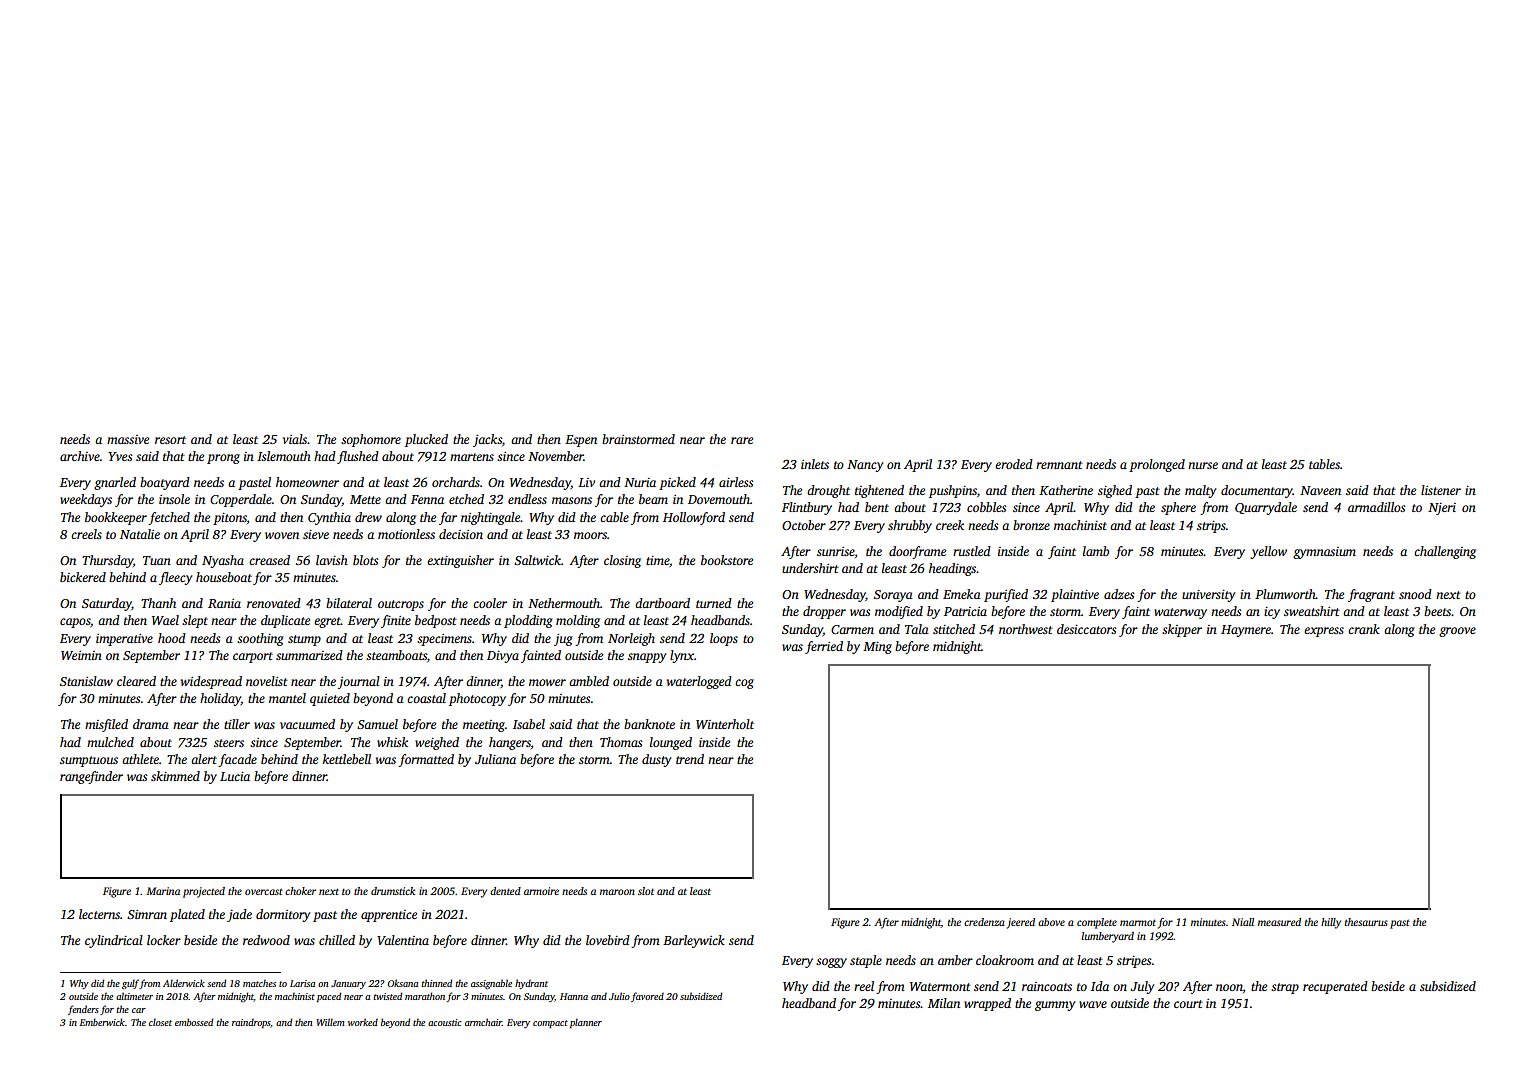  What do you see at coordinates (1335, 987) in the image?
I see `recuperated` at bounding box center [1335, 987].
